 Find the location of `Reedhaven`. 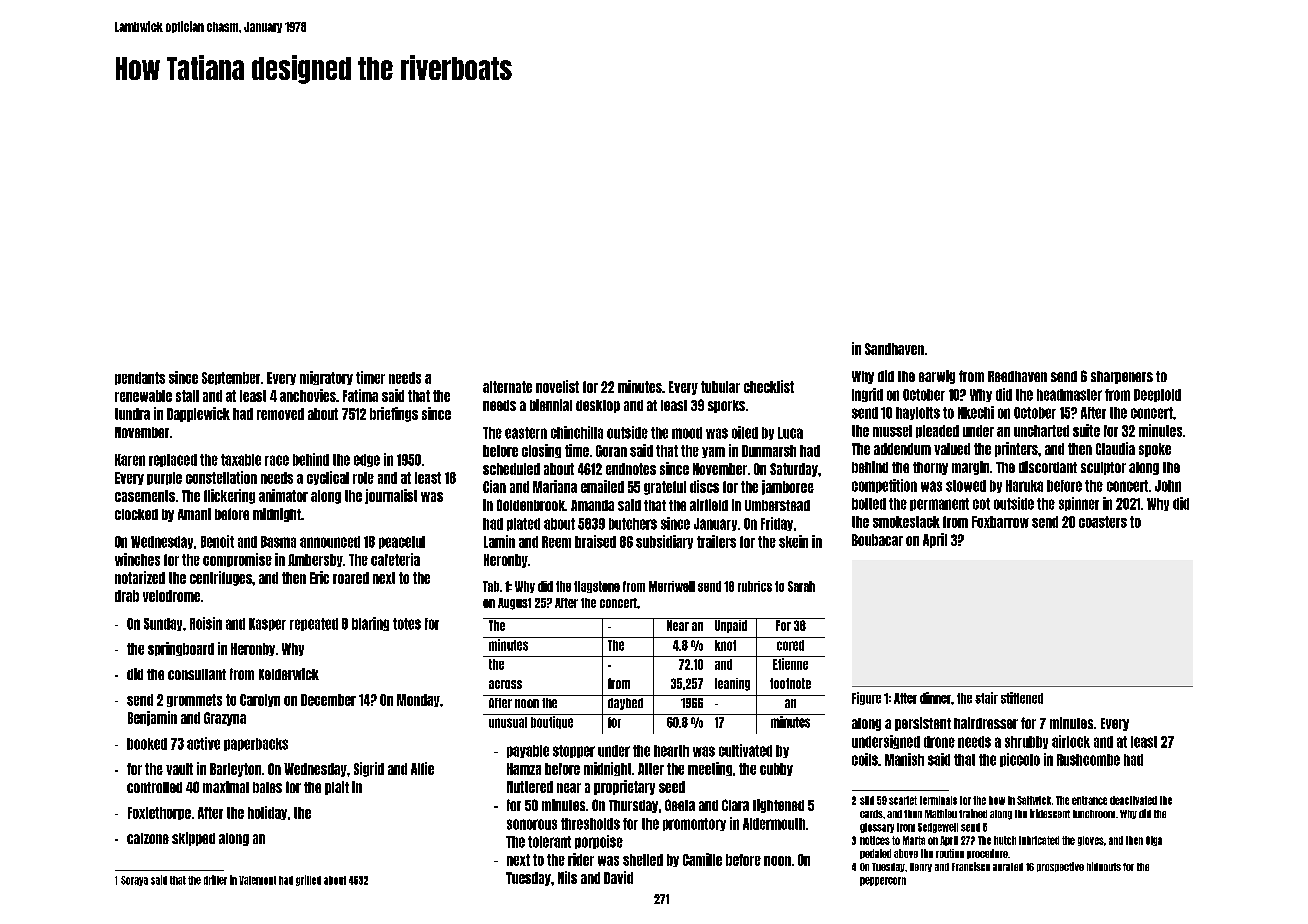

Reedhaven is located at coordinates (1017, 376).
